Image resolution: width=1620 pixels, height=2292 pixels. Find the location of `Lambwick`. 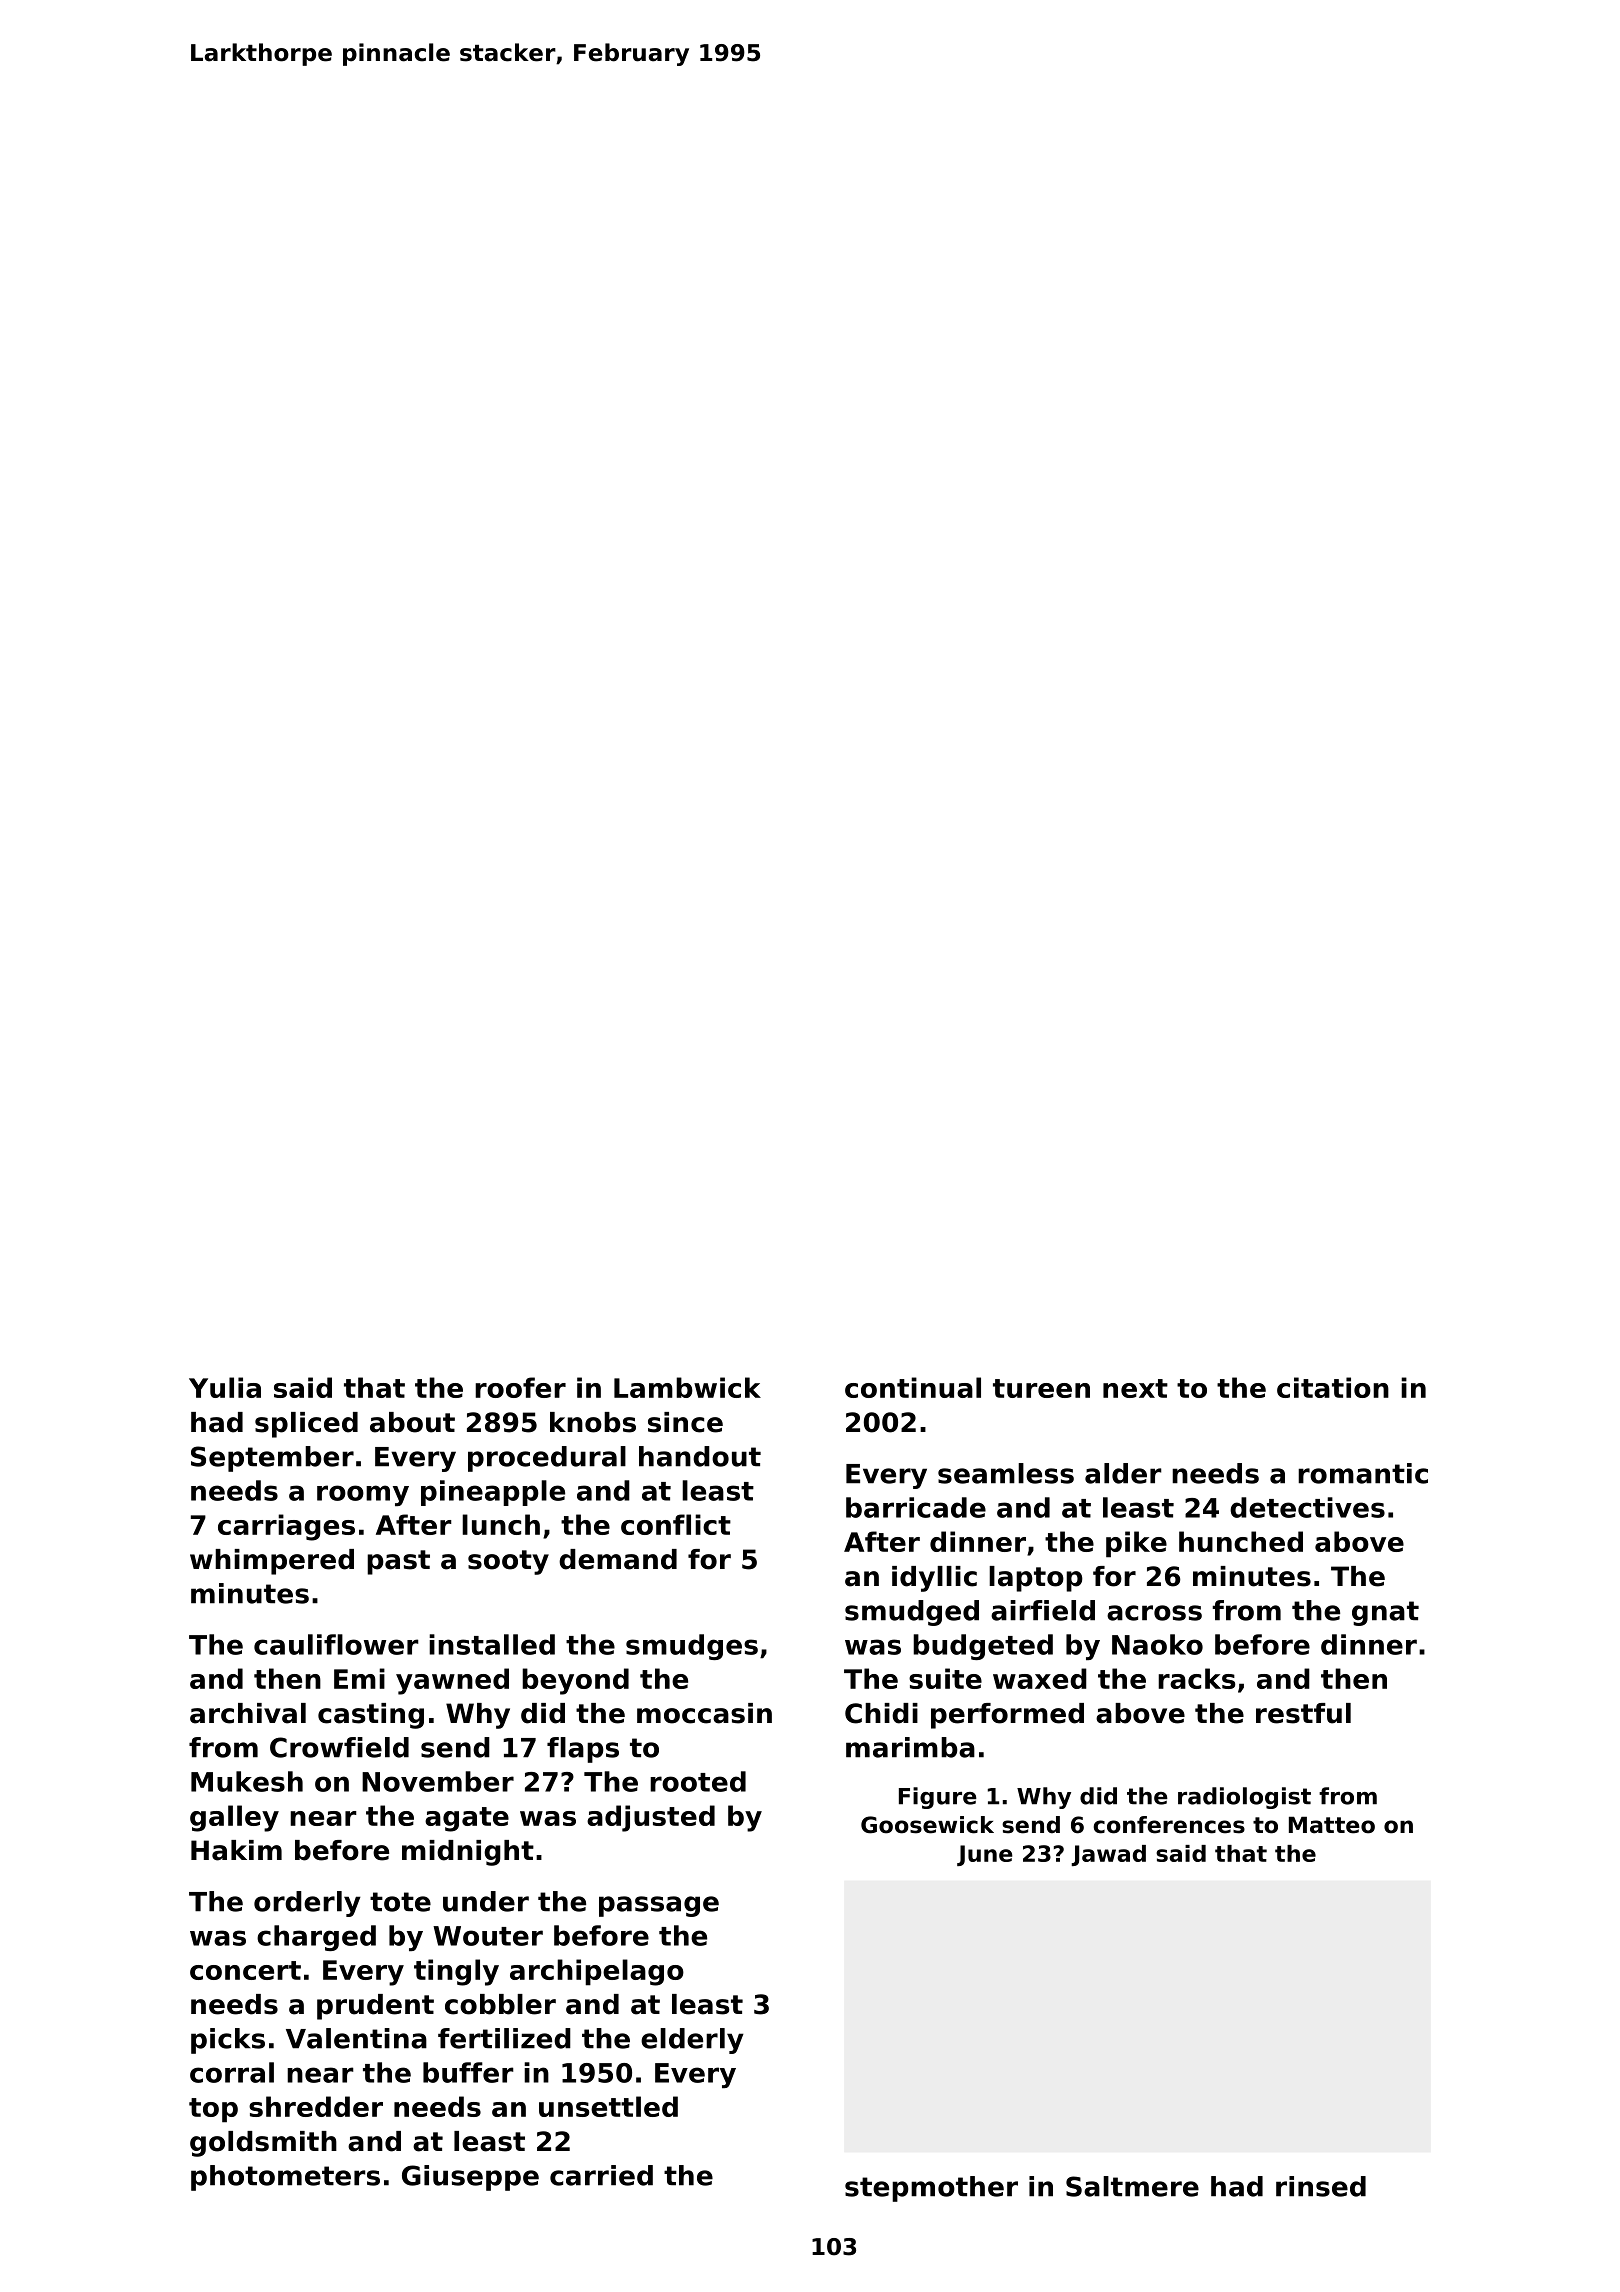

Lambwick is located at coordinates (687, 1387).
